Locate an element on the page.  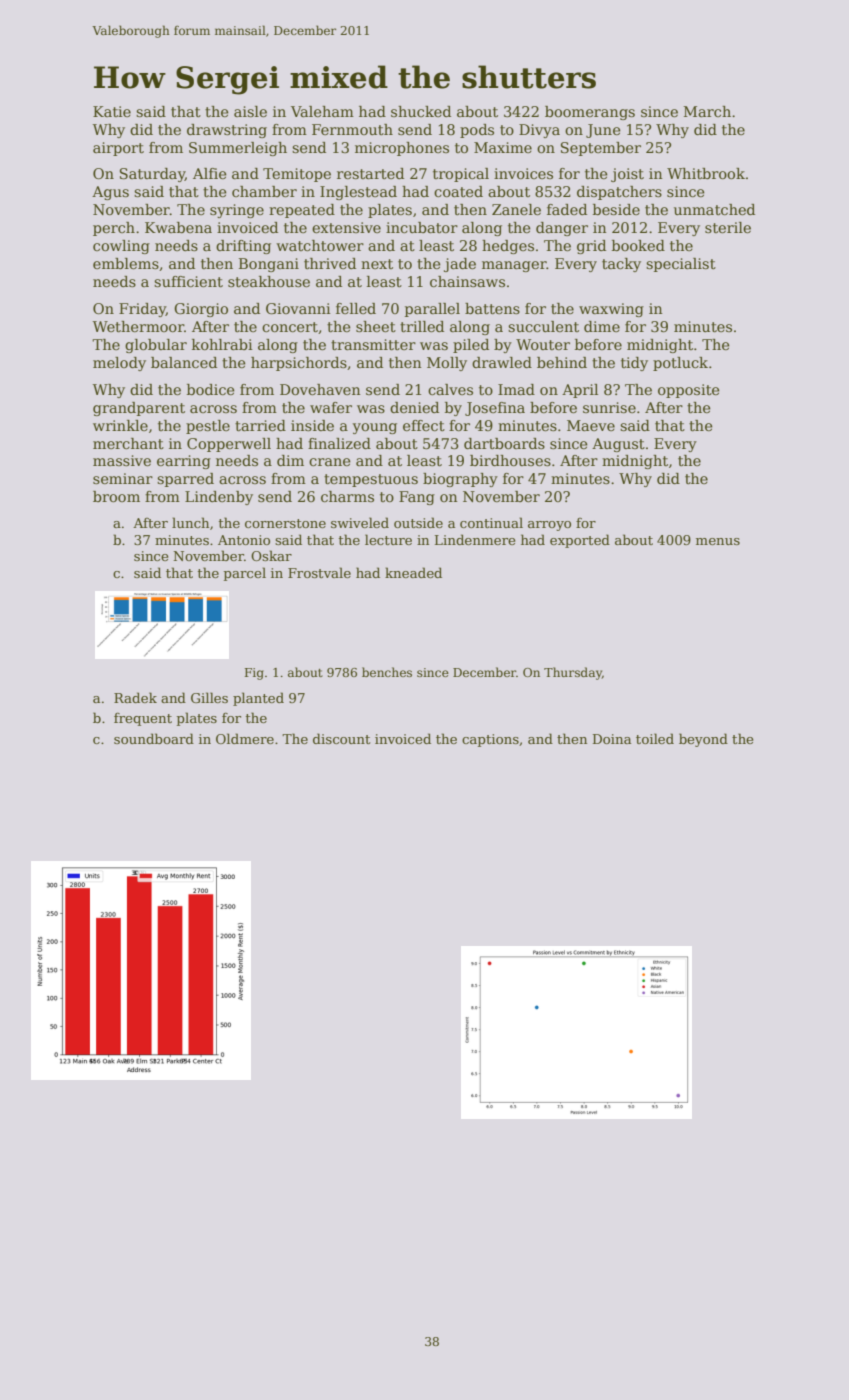
Fernmouth is located at coordinates (352, 129).
